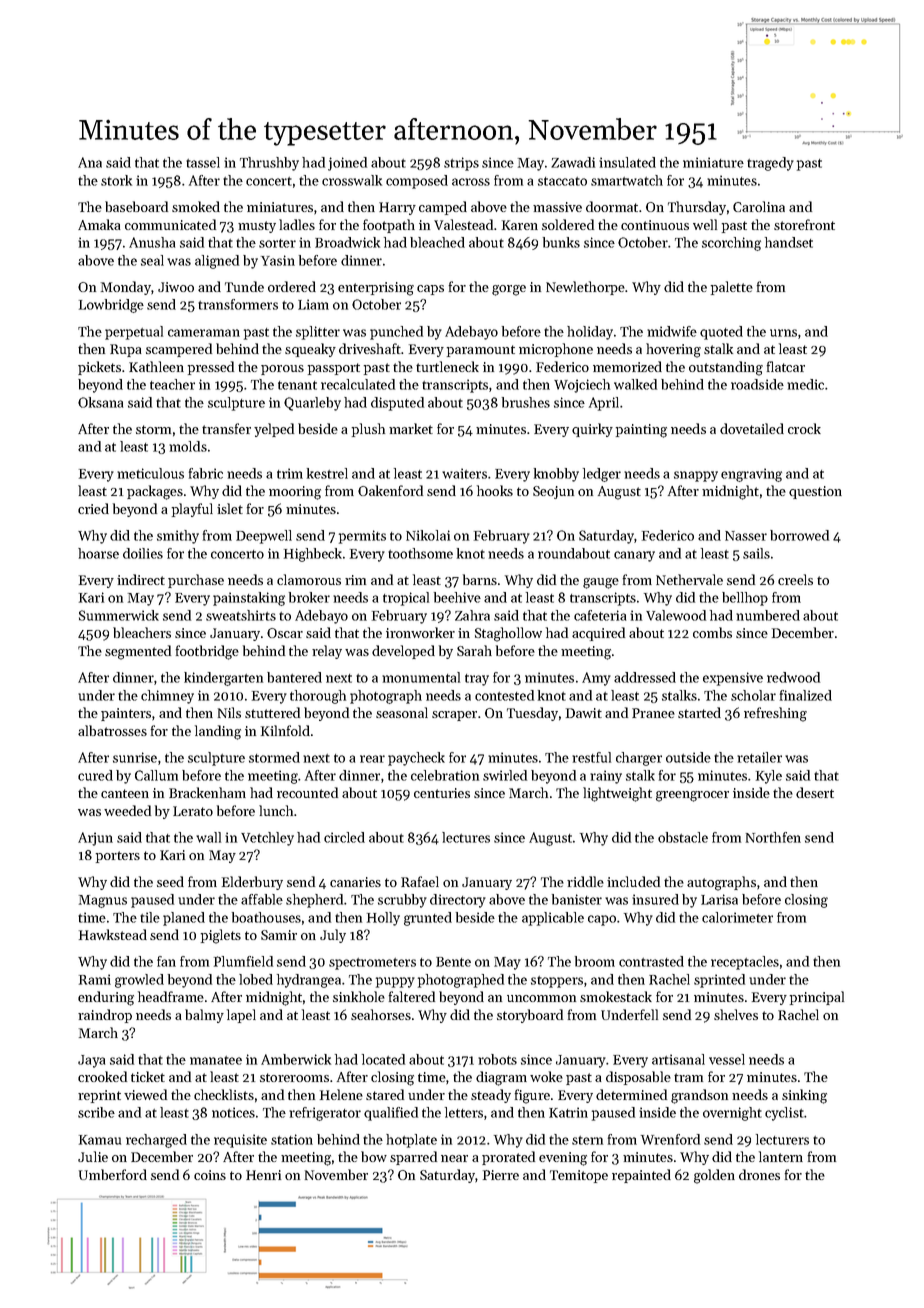 The width and height of the page is (924, 1308). What do you see at coordinates (770, 164) in the page?
I see `tragedy` at bounding box center [770, 164].
